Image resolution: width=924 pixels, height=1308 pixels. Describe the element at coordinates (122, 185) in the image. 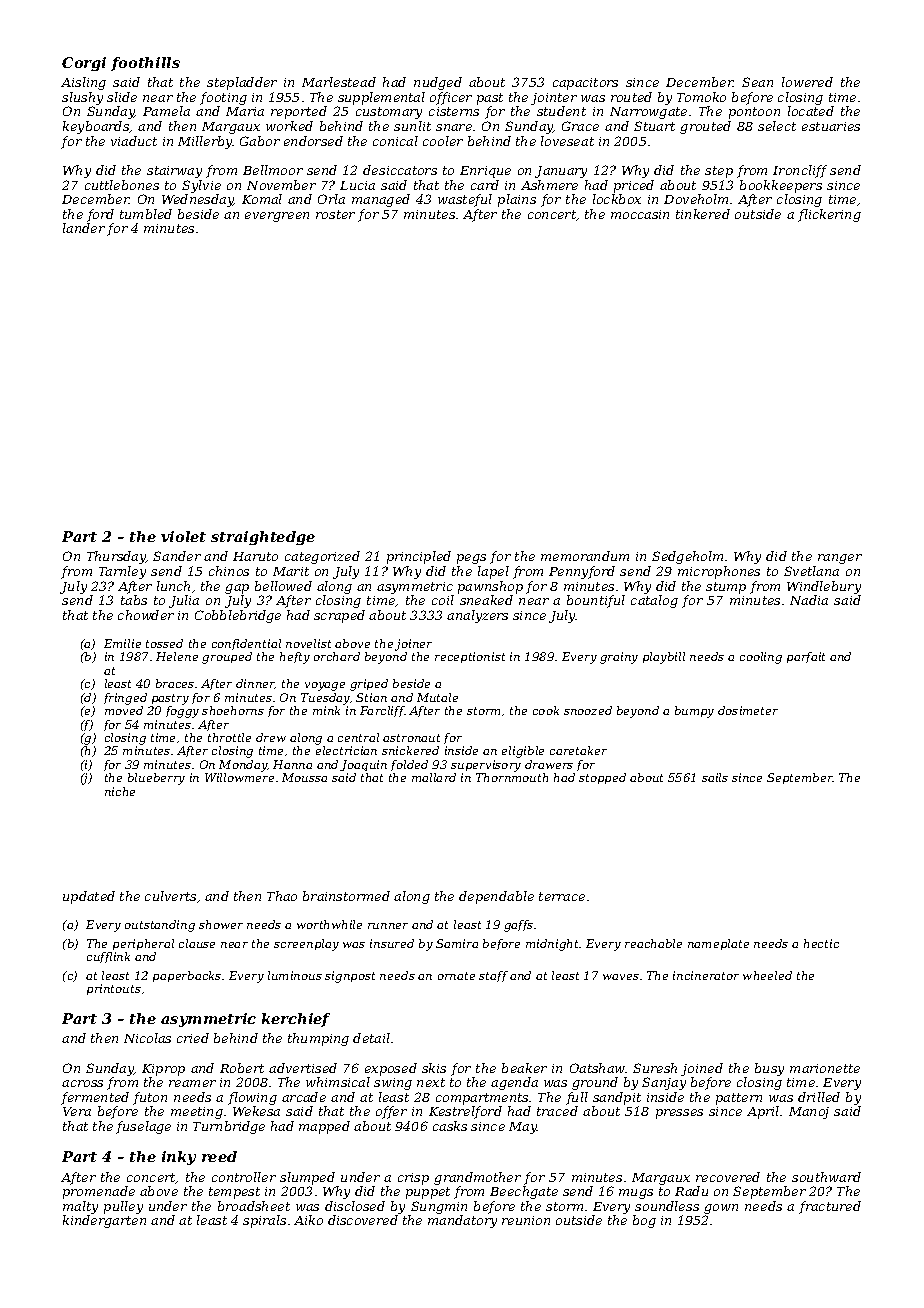

I see `cuttlebones` at that location.
